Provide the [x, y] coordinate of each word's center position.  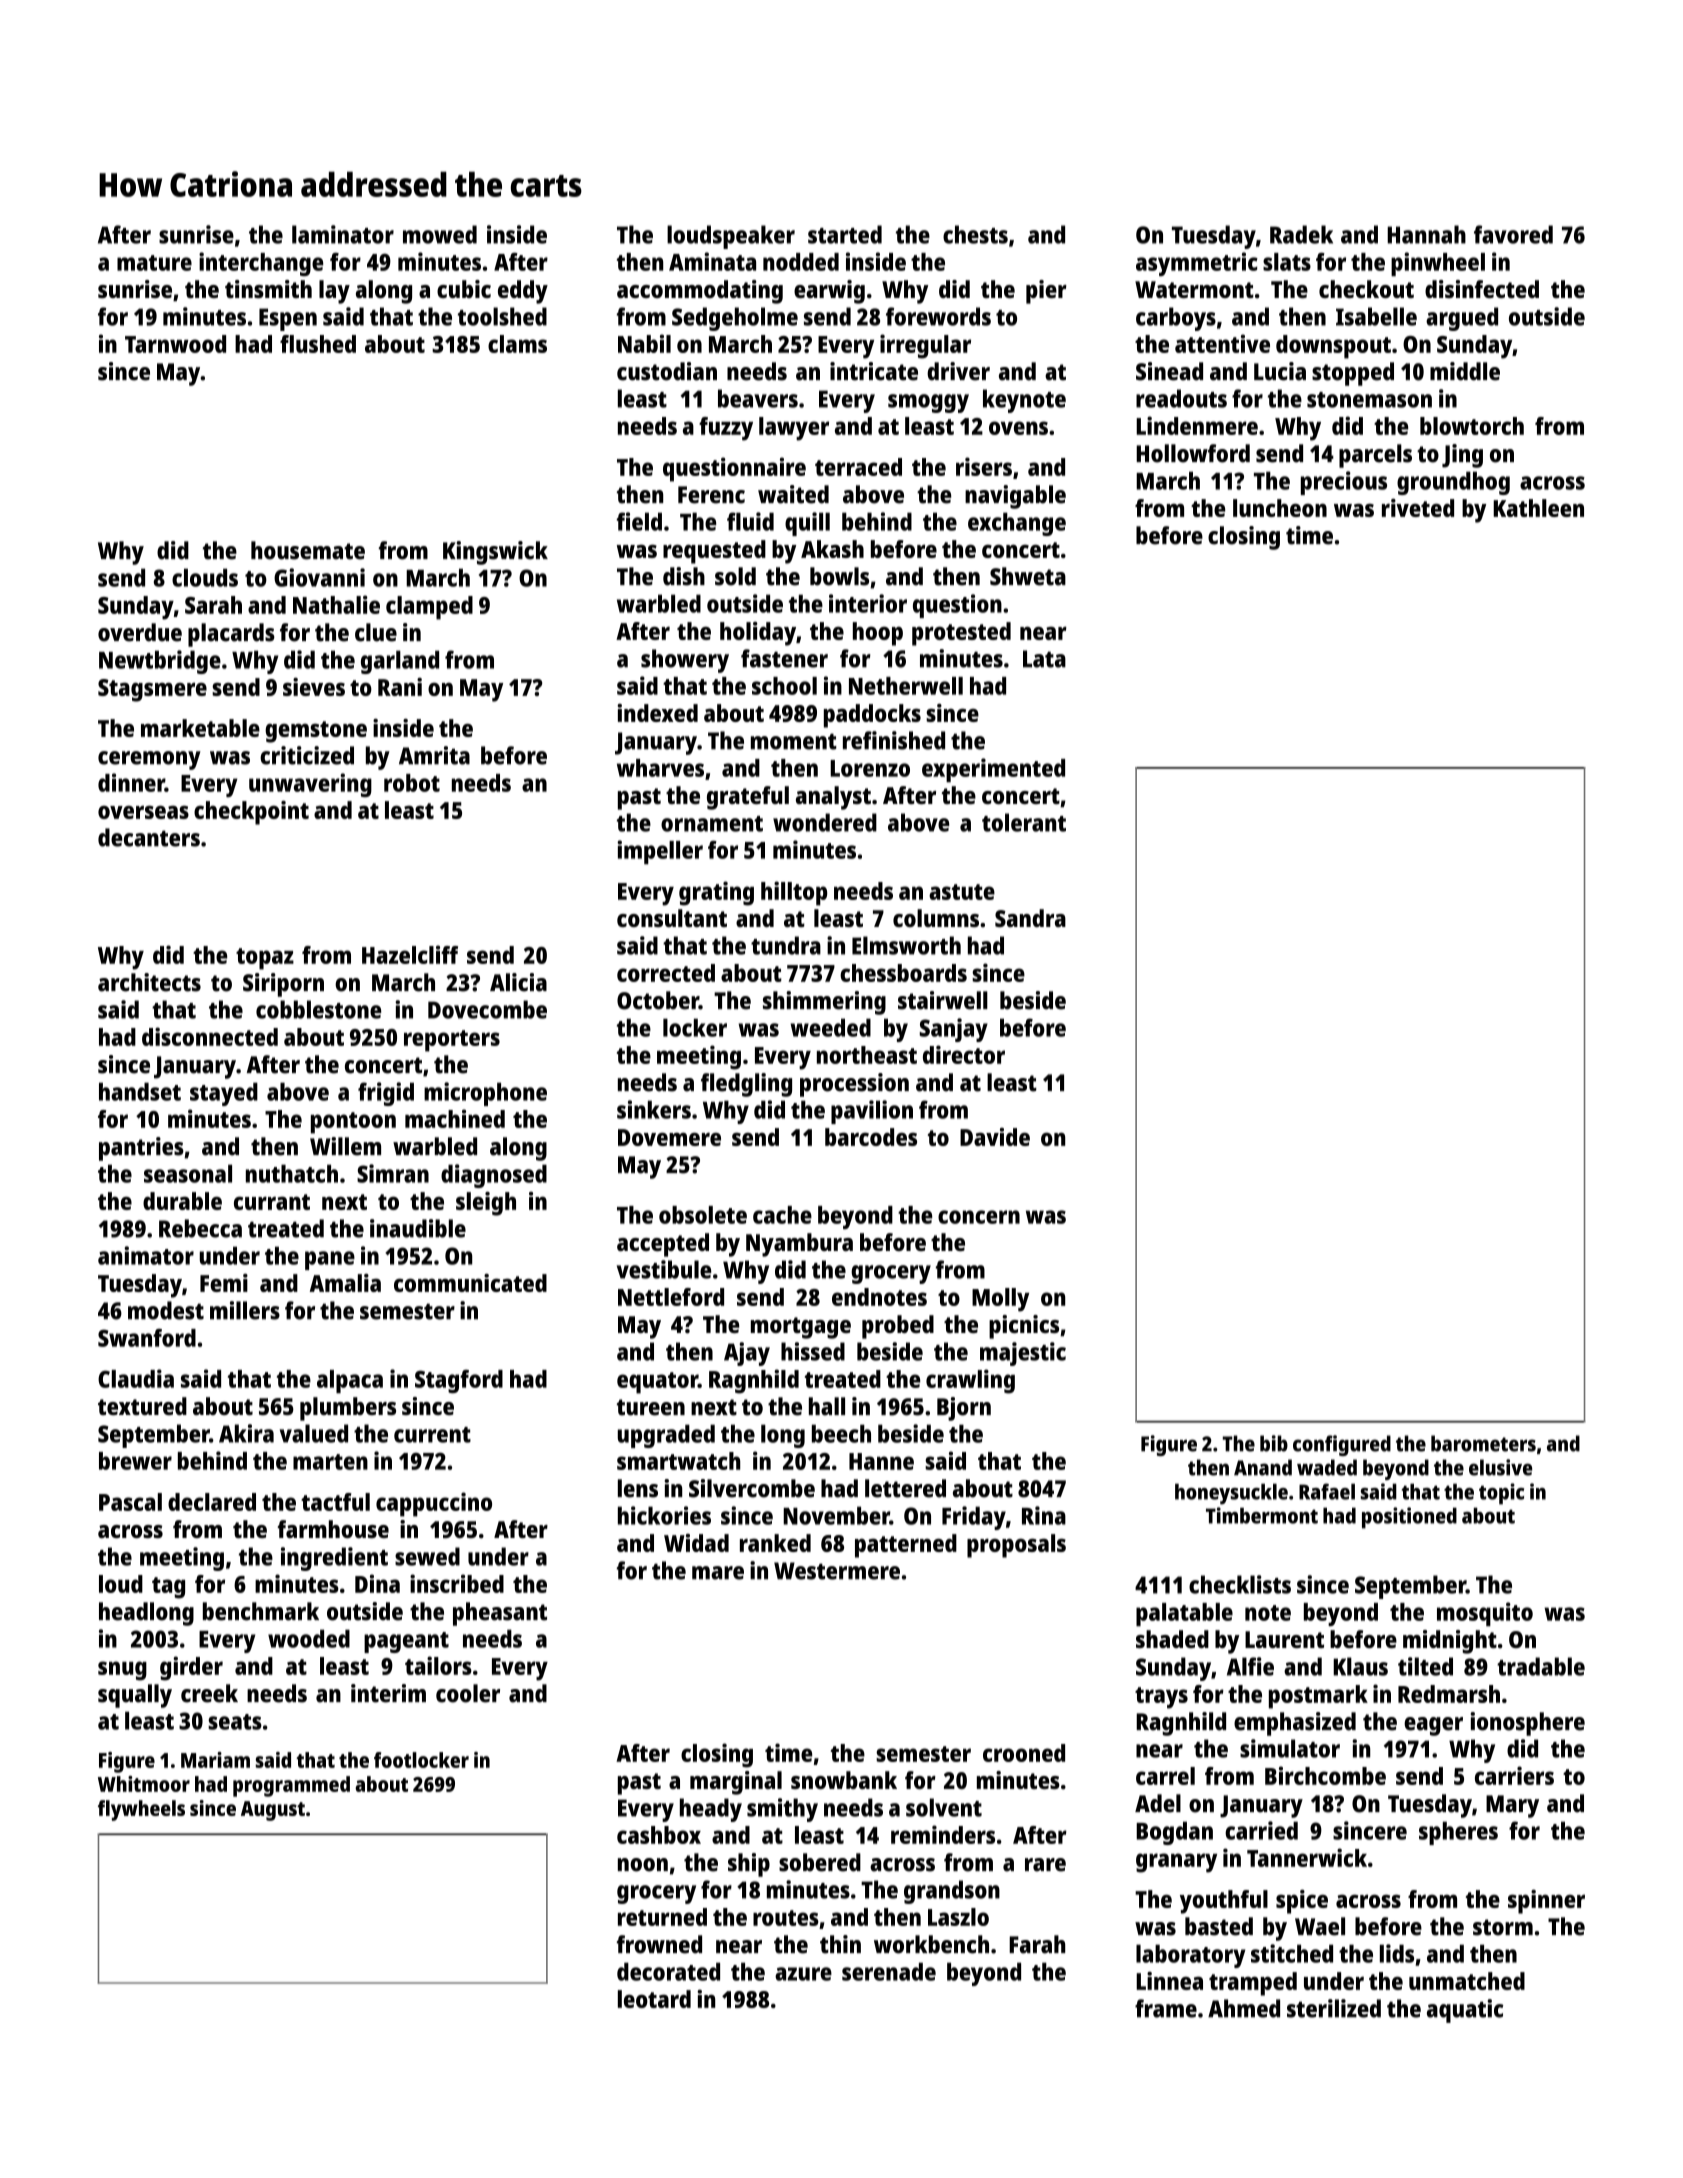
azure [803, 1974]
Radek [1301, 234]
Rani [400, 687]
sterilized [1334, 2008]
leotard [654, 1999]
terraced [858, 467]
